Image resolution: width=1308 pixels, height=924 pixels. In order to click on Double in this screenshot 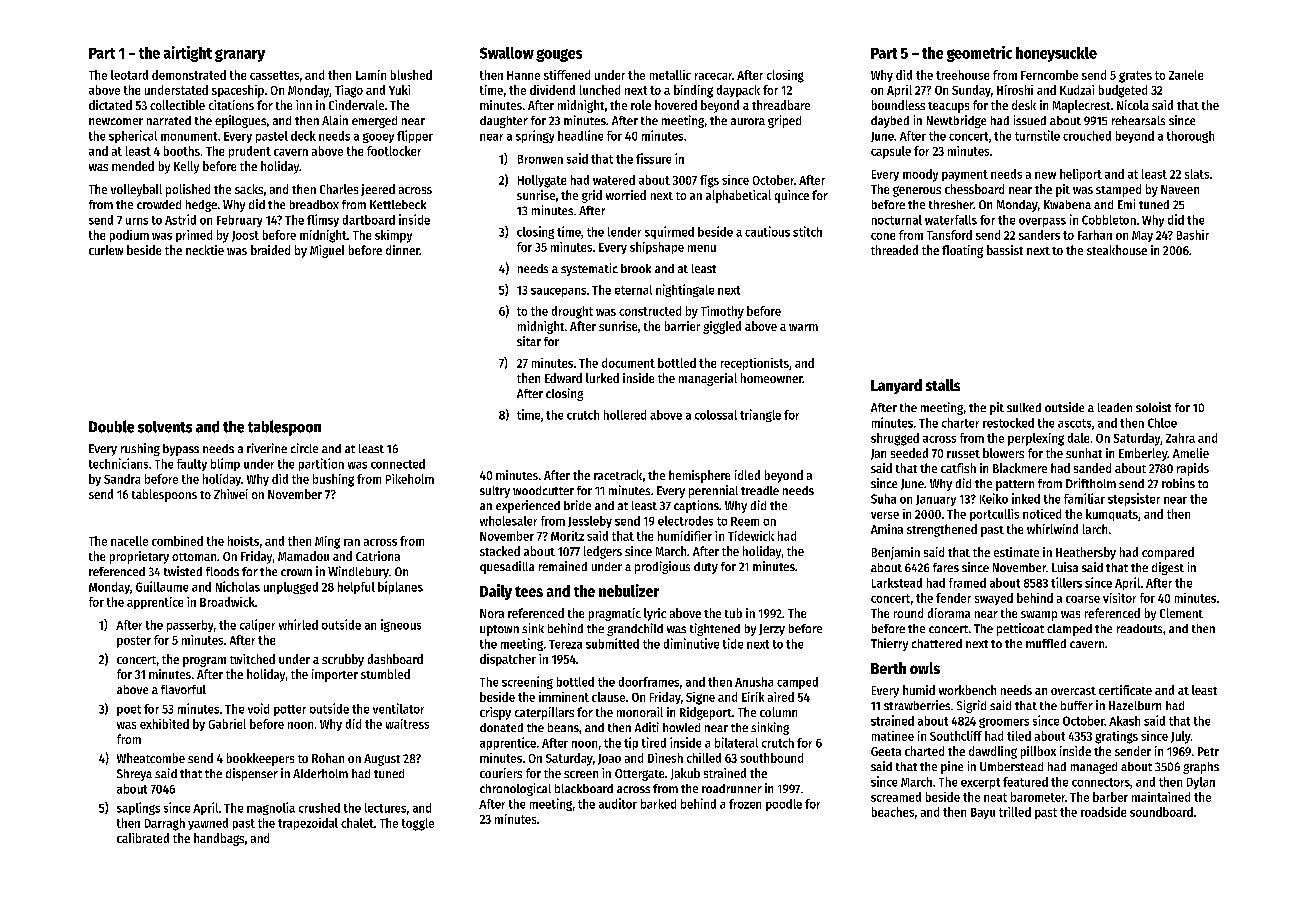, I will do `click(111, 426)`.
